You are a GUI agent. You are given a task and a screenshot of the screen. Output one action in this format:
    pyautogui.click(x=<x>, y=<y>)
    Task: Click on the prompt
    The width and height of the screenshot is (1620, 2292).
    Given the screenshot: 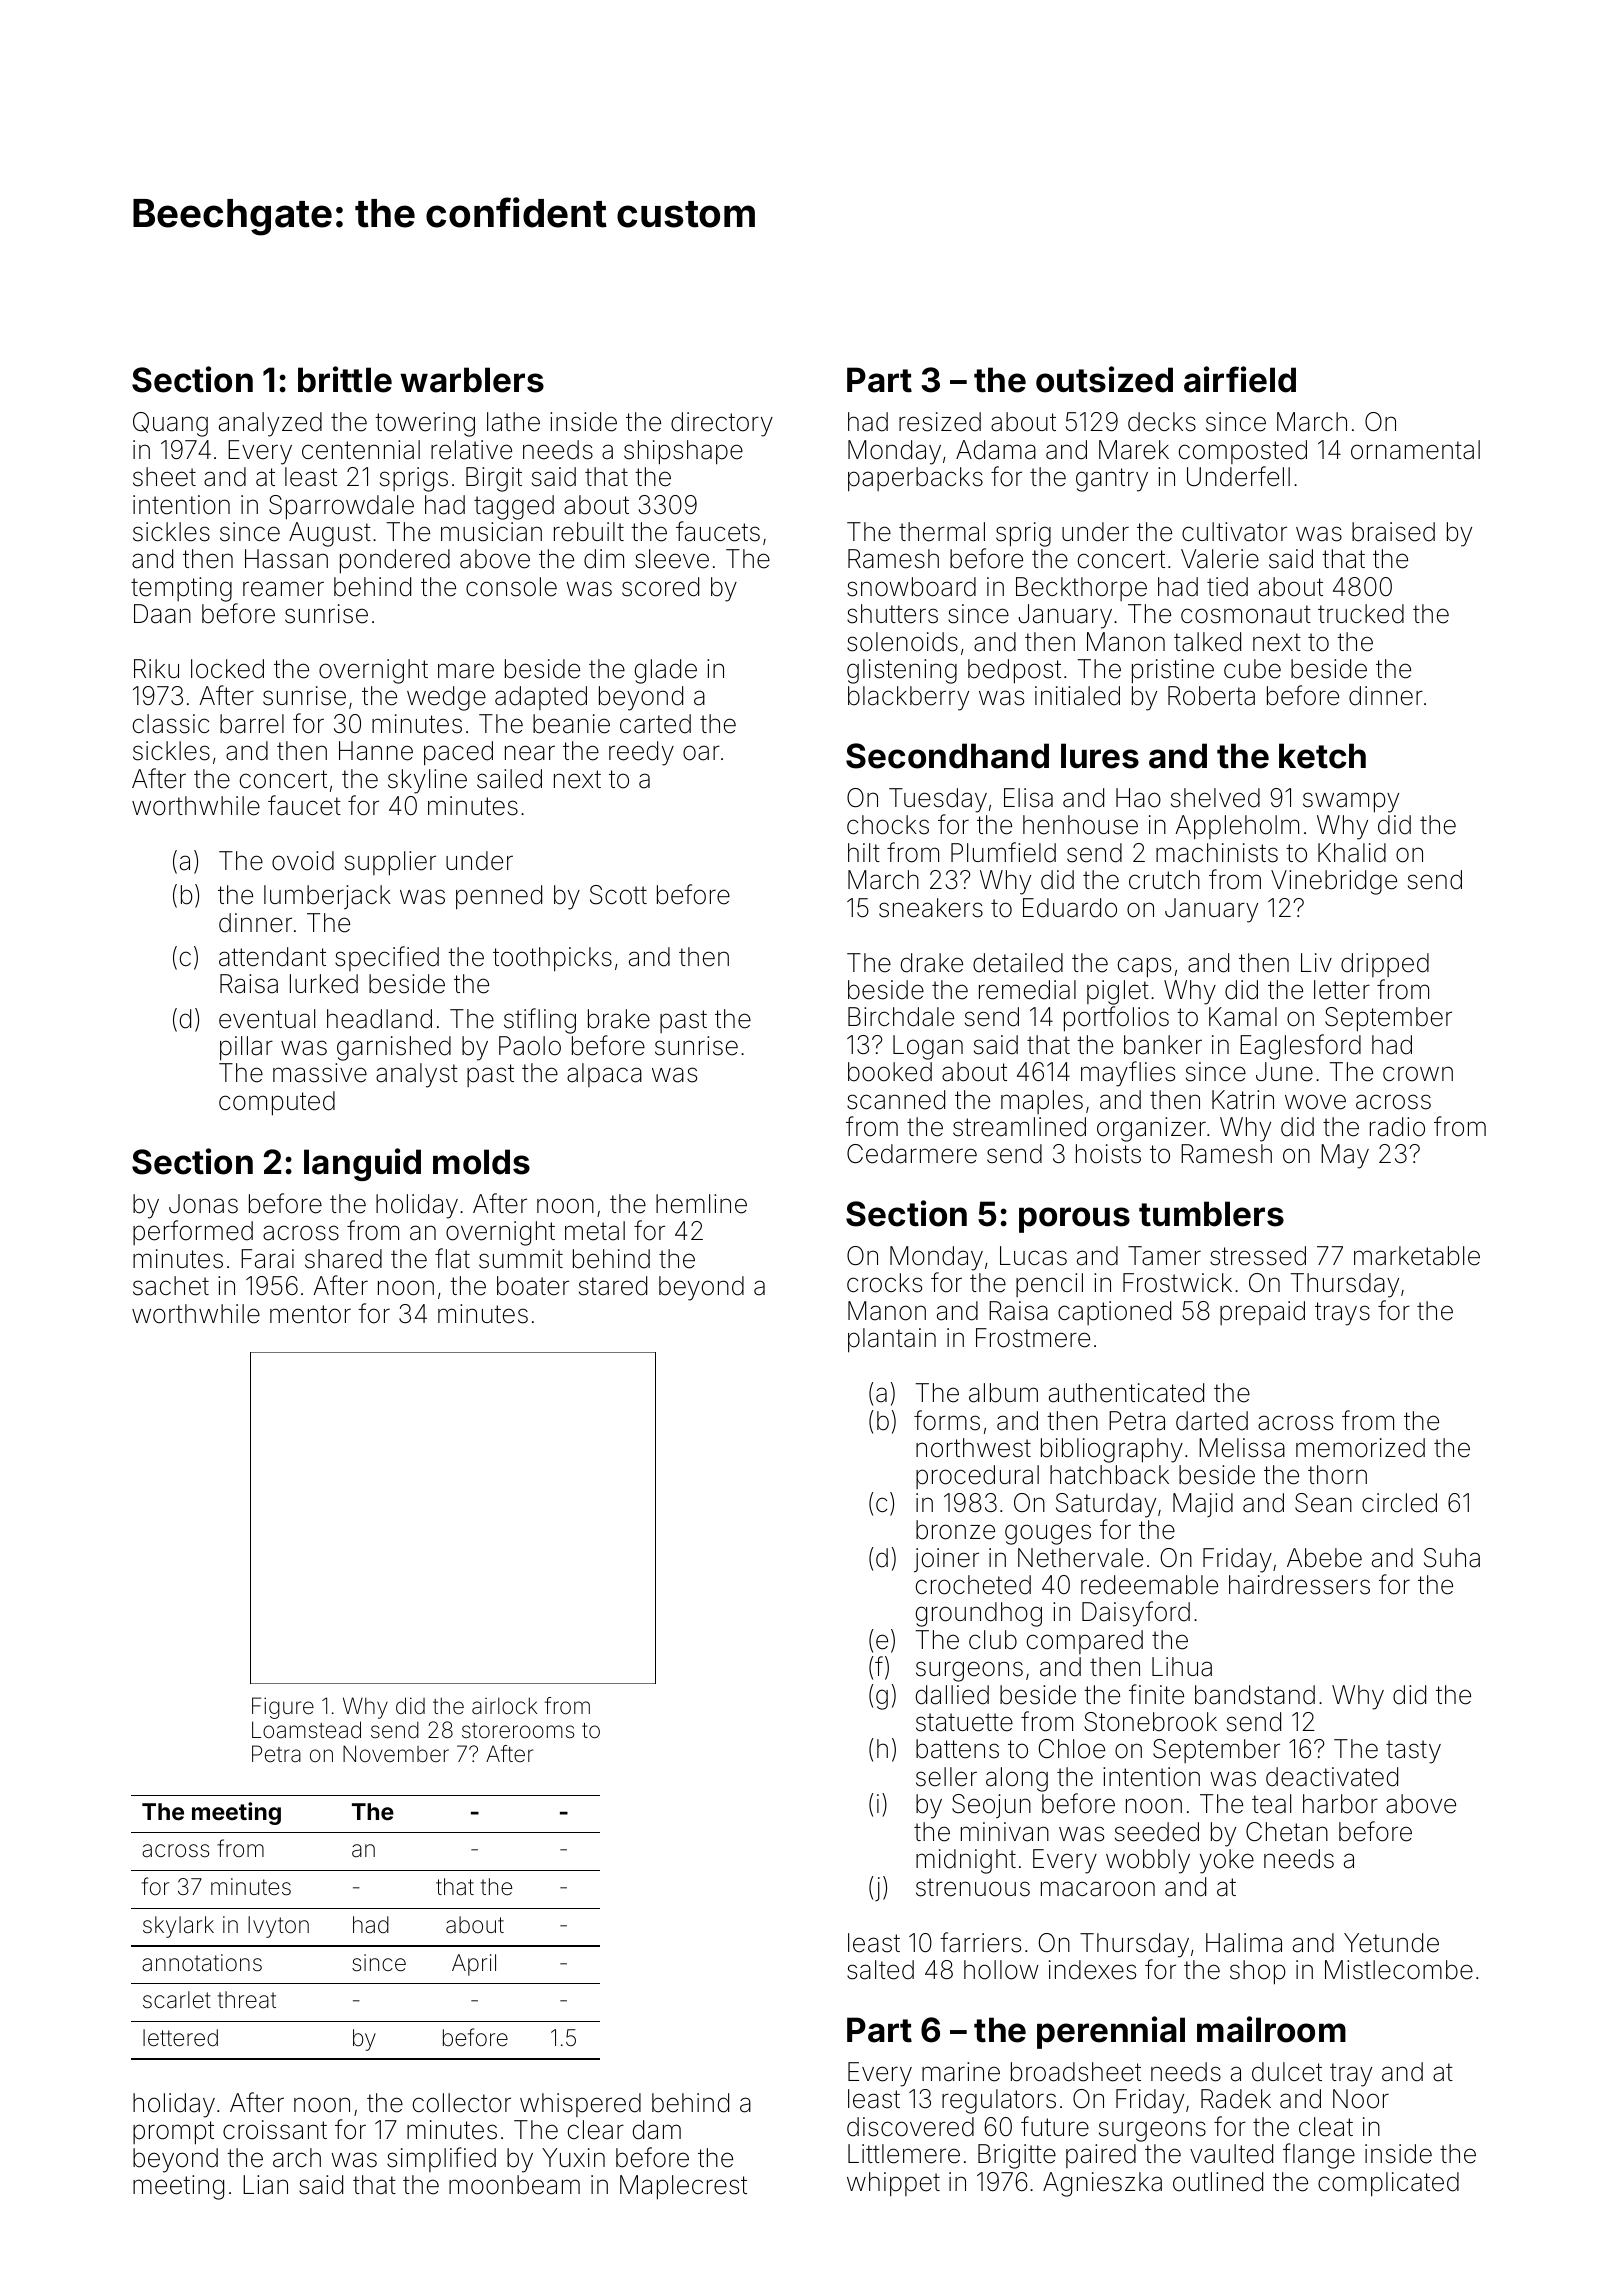 What is the action you would take?
    pyautogui.click(x=173, y=2133)
